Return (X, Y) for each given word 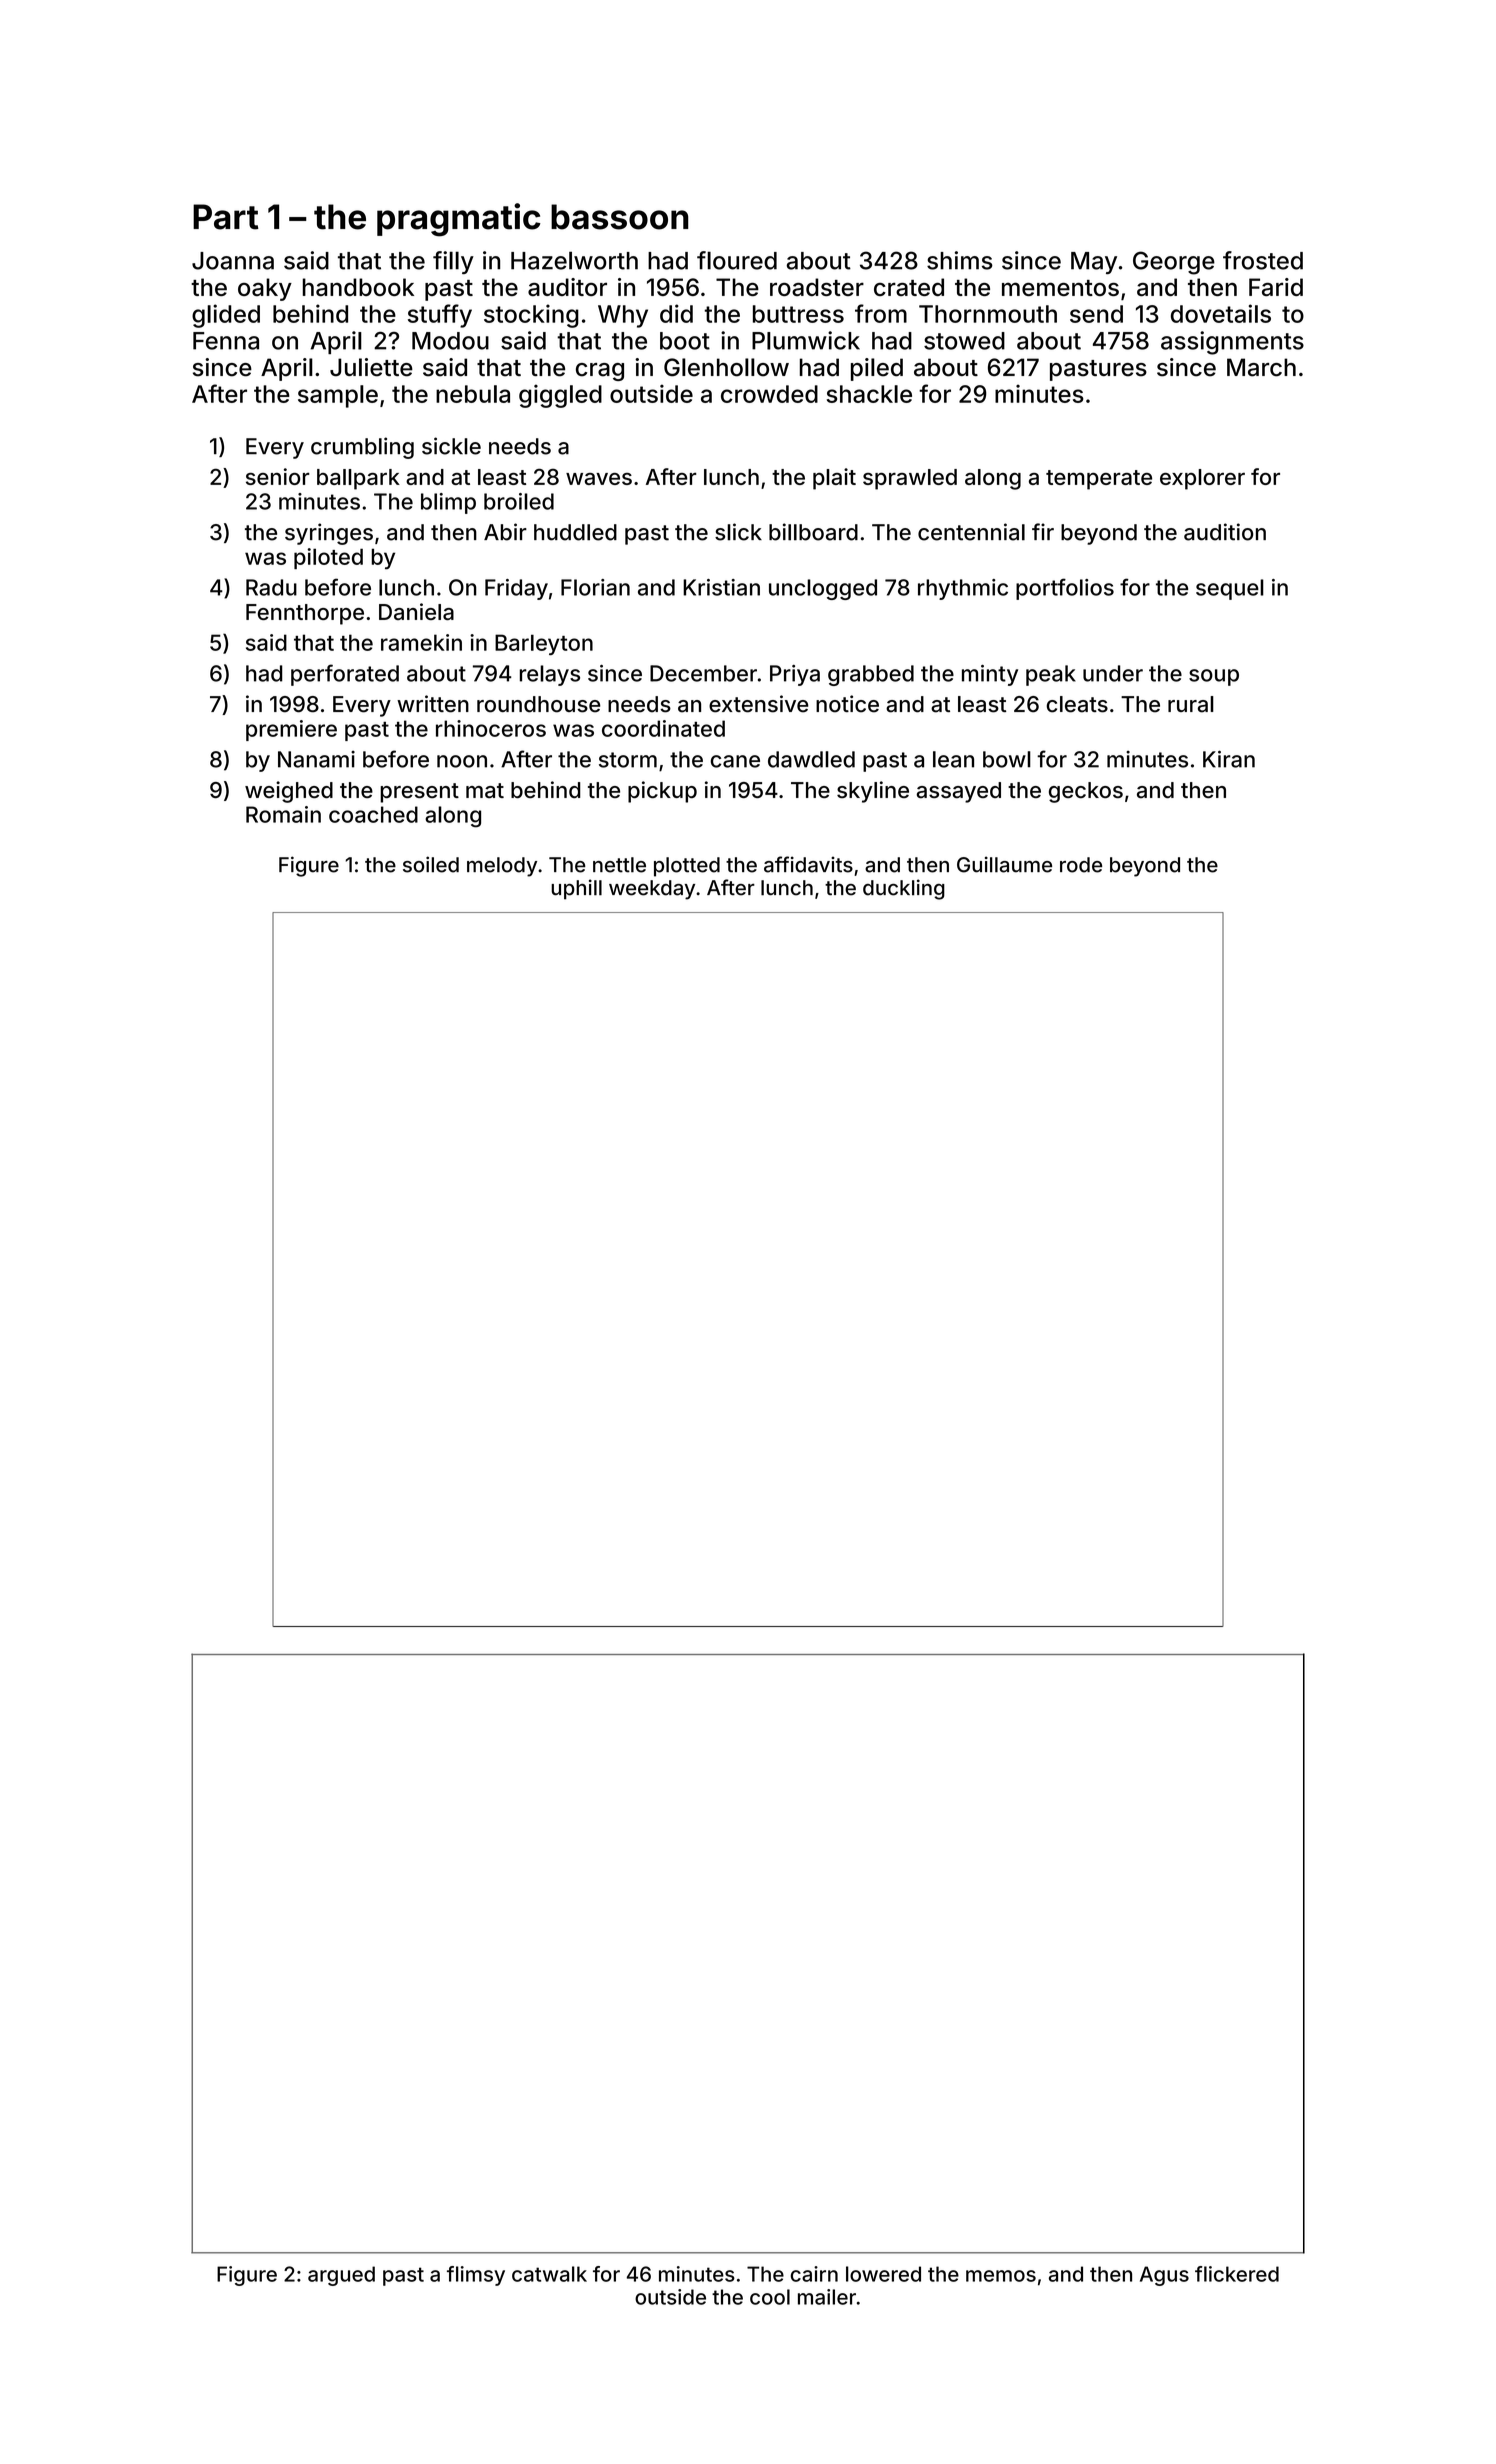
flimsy (476, 2276)
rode (1081, 865)
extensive (759, 704)
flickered (1237, 2274)
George (1174, 263)
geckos (1086, 792)
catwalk (549, 2274)
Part (226, 217)
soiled (431, 864)
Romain (283, 814)
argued (341, 2276)
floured (737, 260)
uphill (576, 889)
